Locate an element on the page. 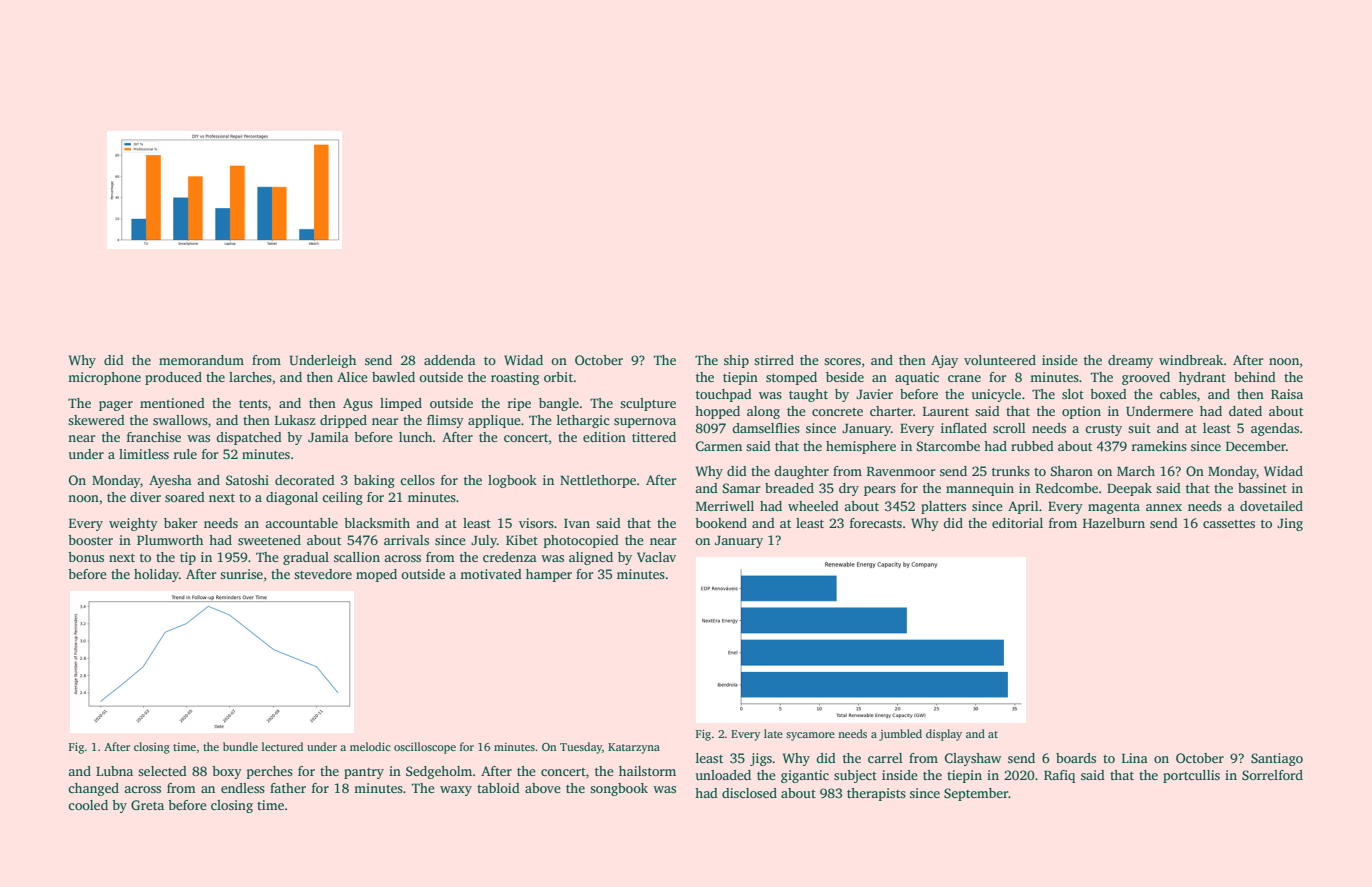 Image resolution: width=1372 pixels, height=887 pixels. Greta is located at coordinates (147, 805).
